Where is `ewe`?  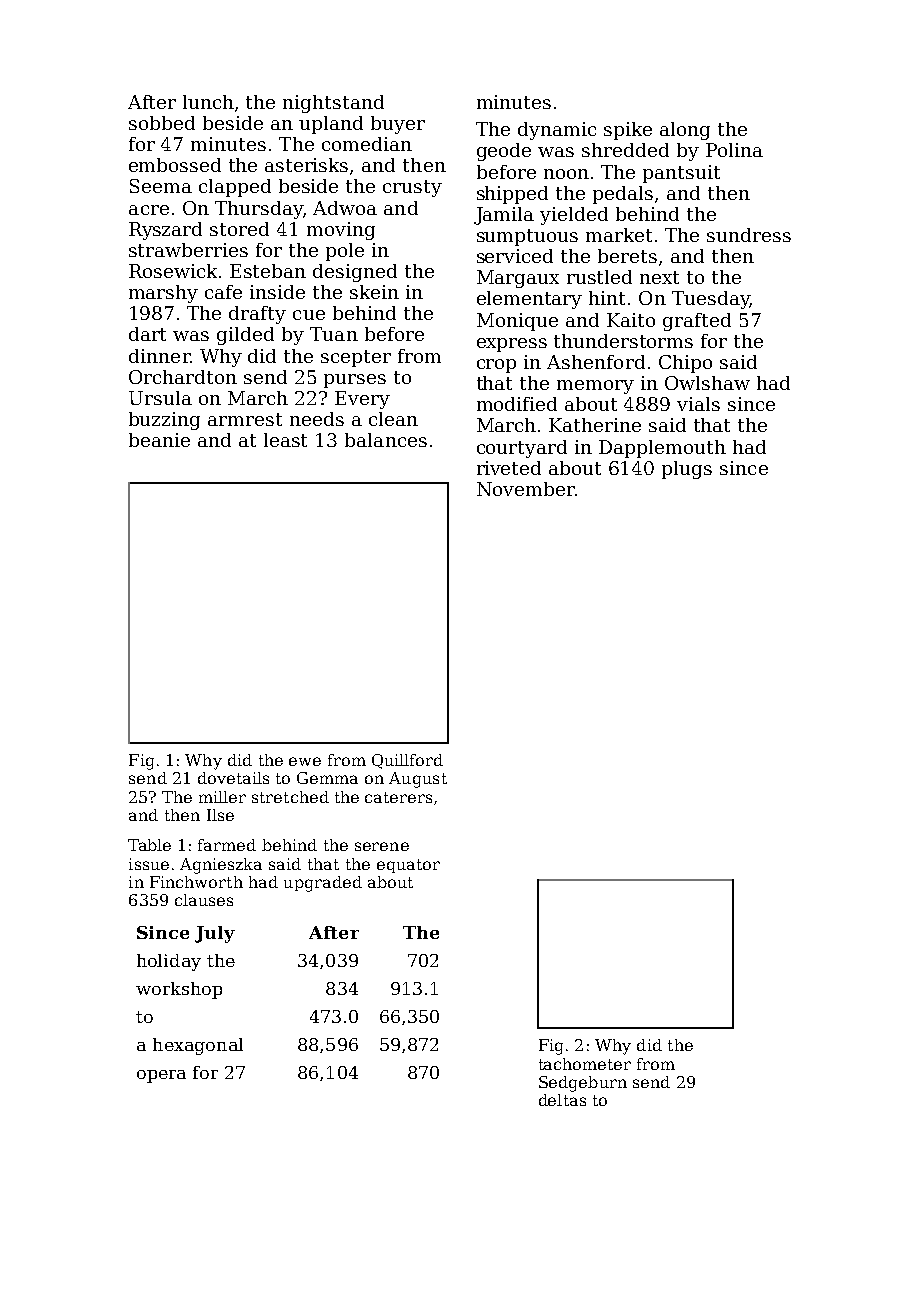
ewe is located at coordinates (305, 761).
